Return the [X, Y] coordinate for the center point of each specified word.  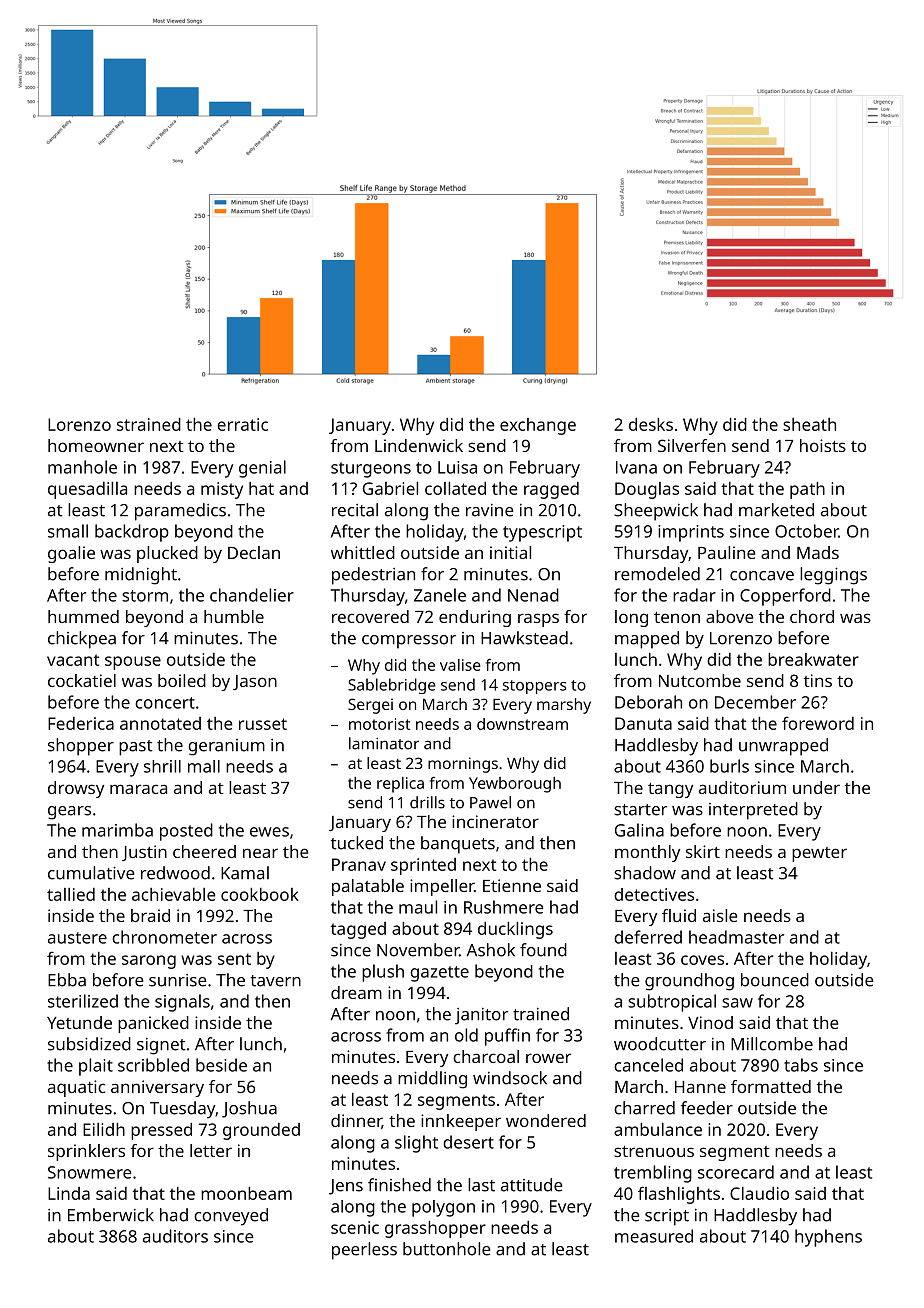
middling [432, 1080]
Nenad [533, 595]
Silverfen [692, 445]
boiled [182, 680]
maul [418, 907]
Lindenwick [419, 445]
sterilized [83, 1001]
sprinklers [86, 1152]
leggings [833, 576]
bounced [775, 980]
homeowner [96, 445]
